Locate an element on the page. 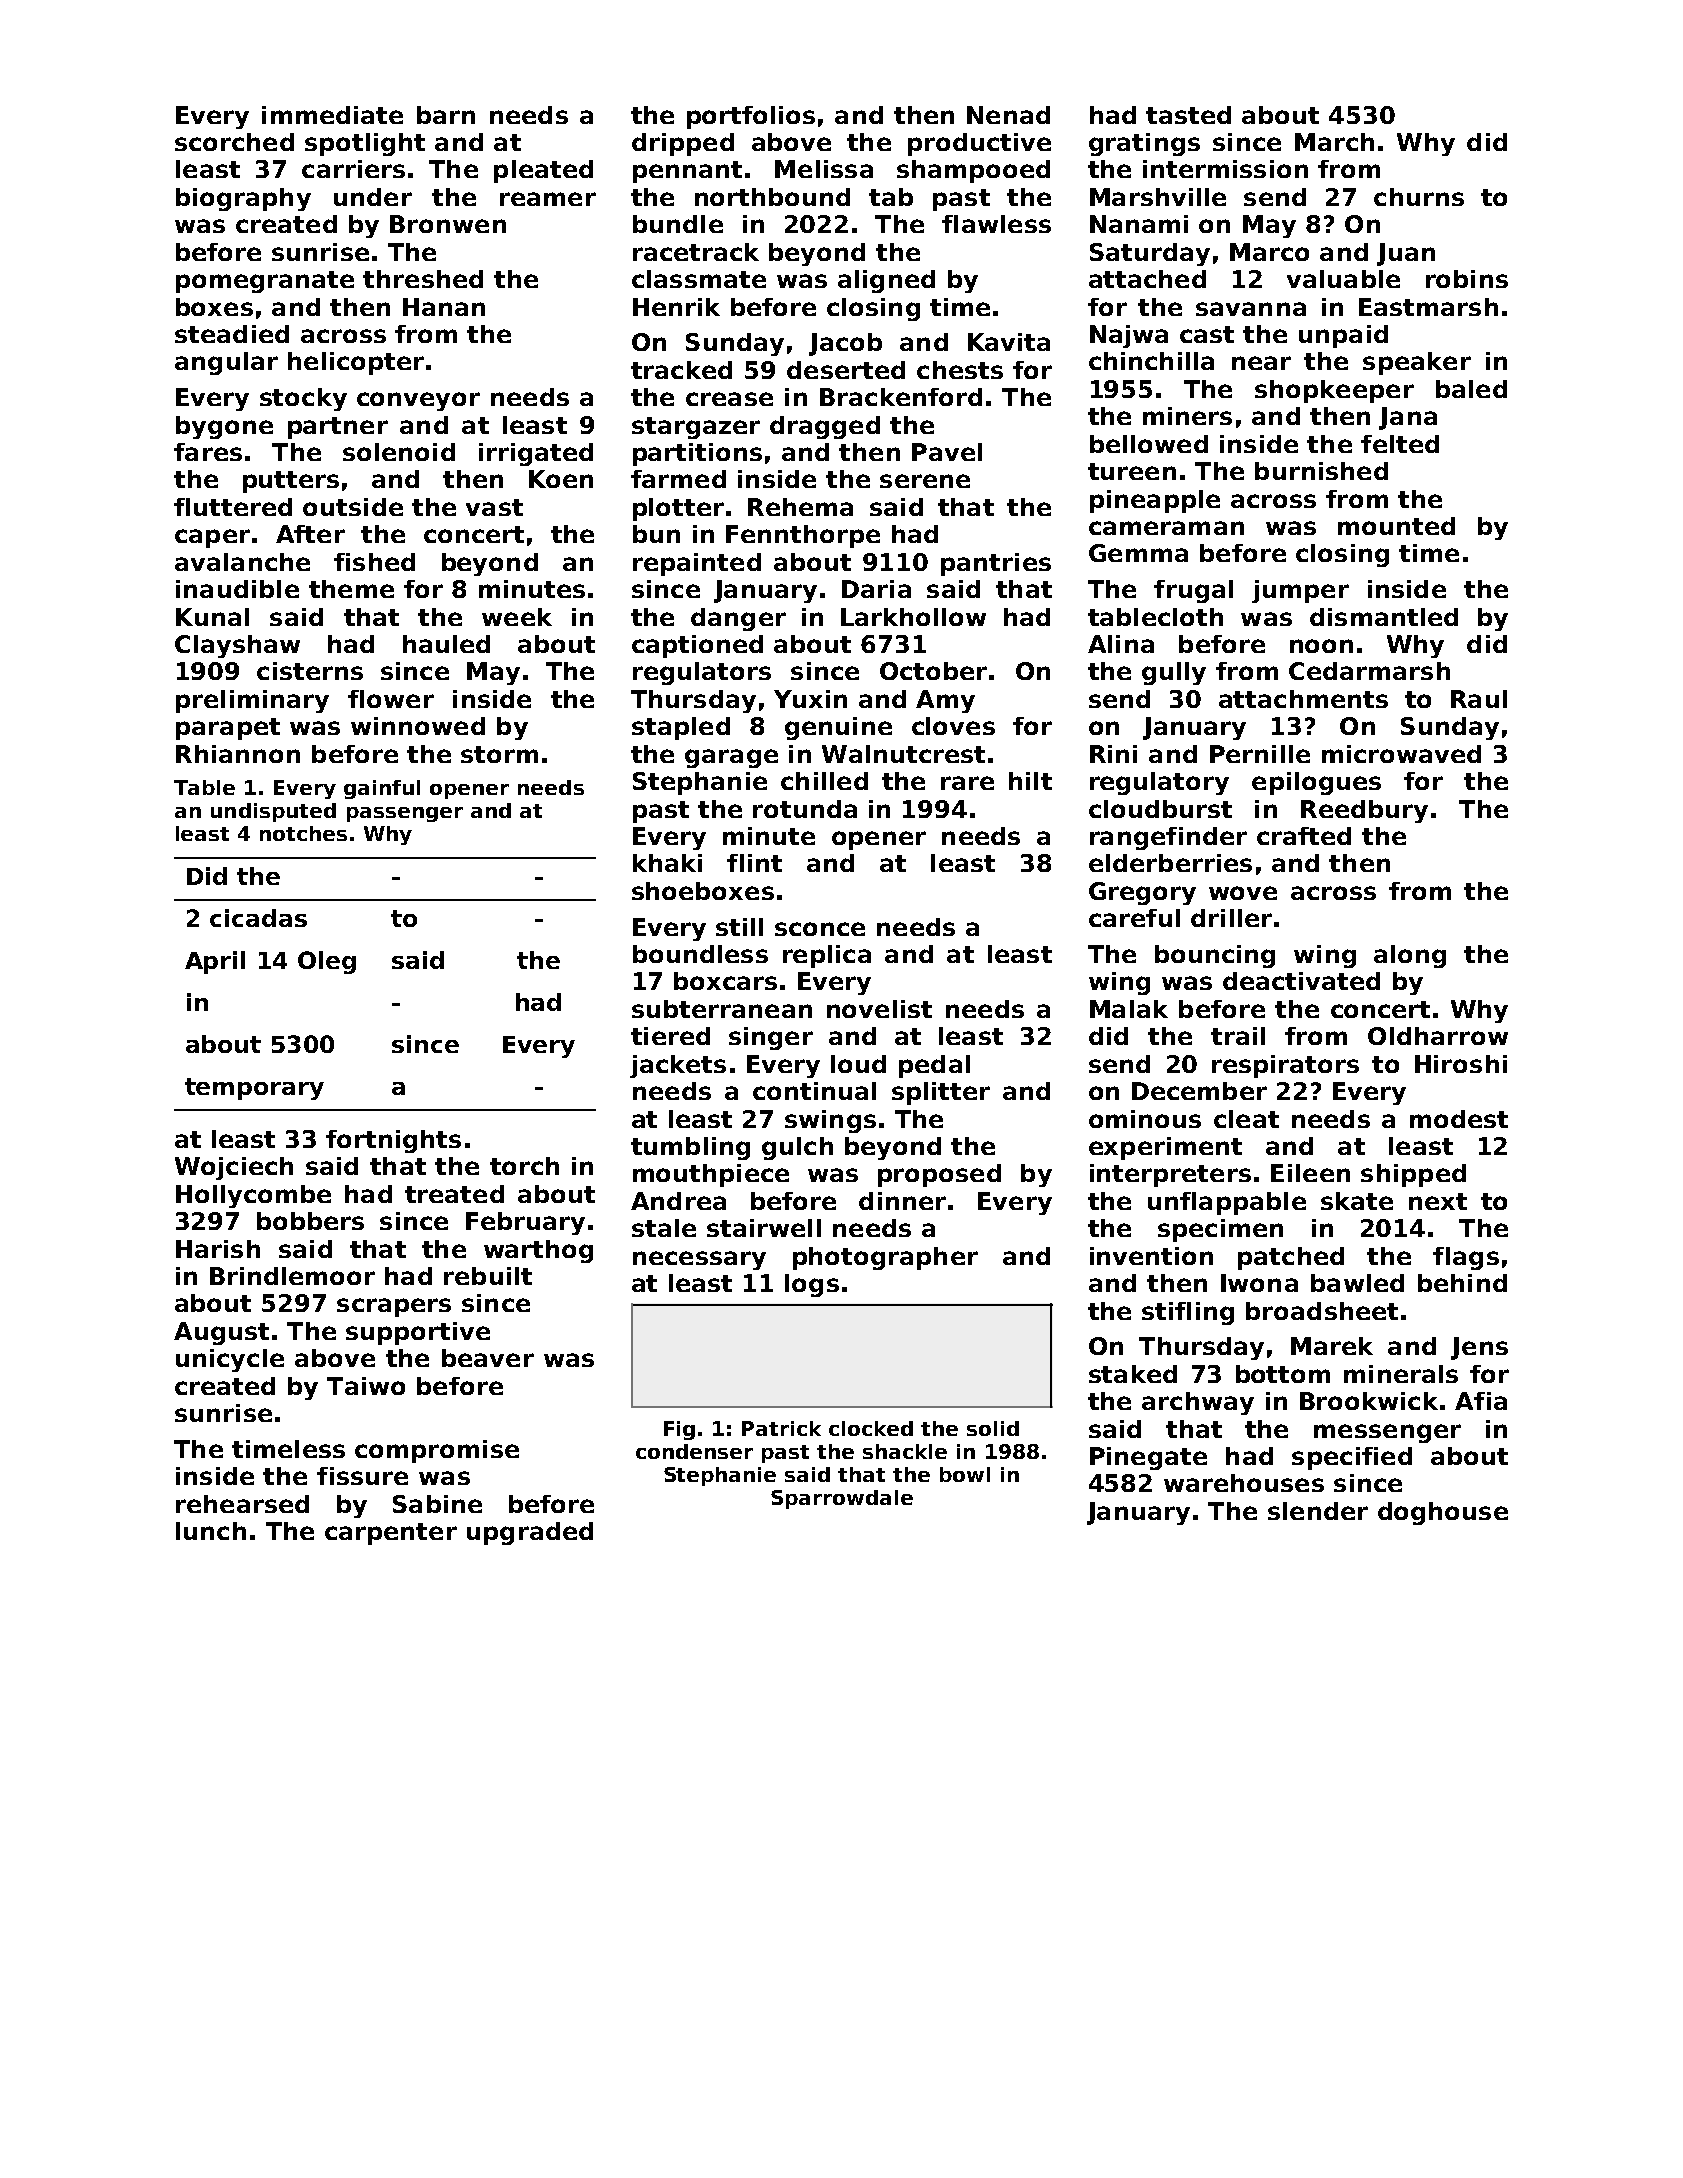  epilogues is located at coordinates (1316, 783).
